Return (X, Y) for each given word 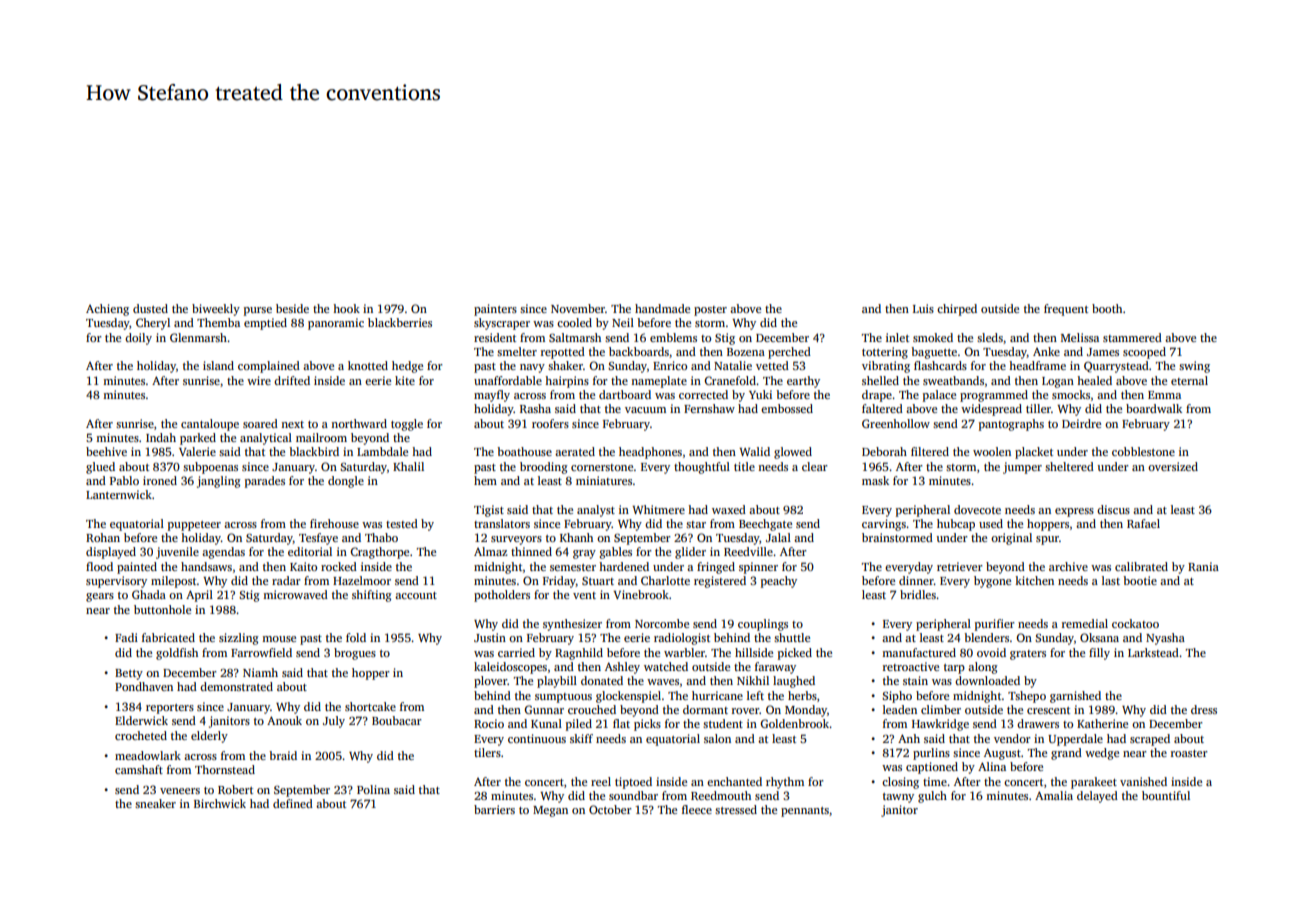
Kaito (303, 566)
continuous (537, 738)
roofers (550, 423)
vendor (1012, 738)
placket (1034, 453)
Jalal (778, 537)
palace (939, 396)
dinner (916, 580)
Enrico (670, 365)
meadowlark (148, 755)
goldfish (177, 654)
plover (491, 682)
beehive (106, 451)
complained (269, 367)
